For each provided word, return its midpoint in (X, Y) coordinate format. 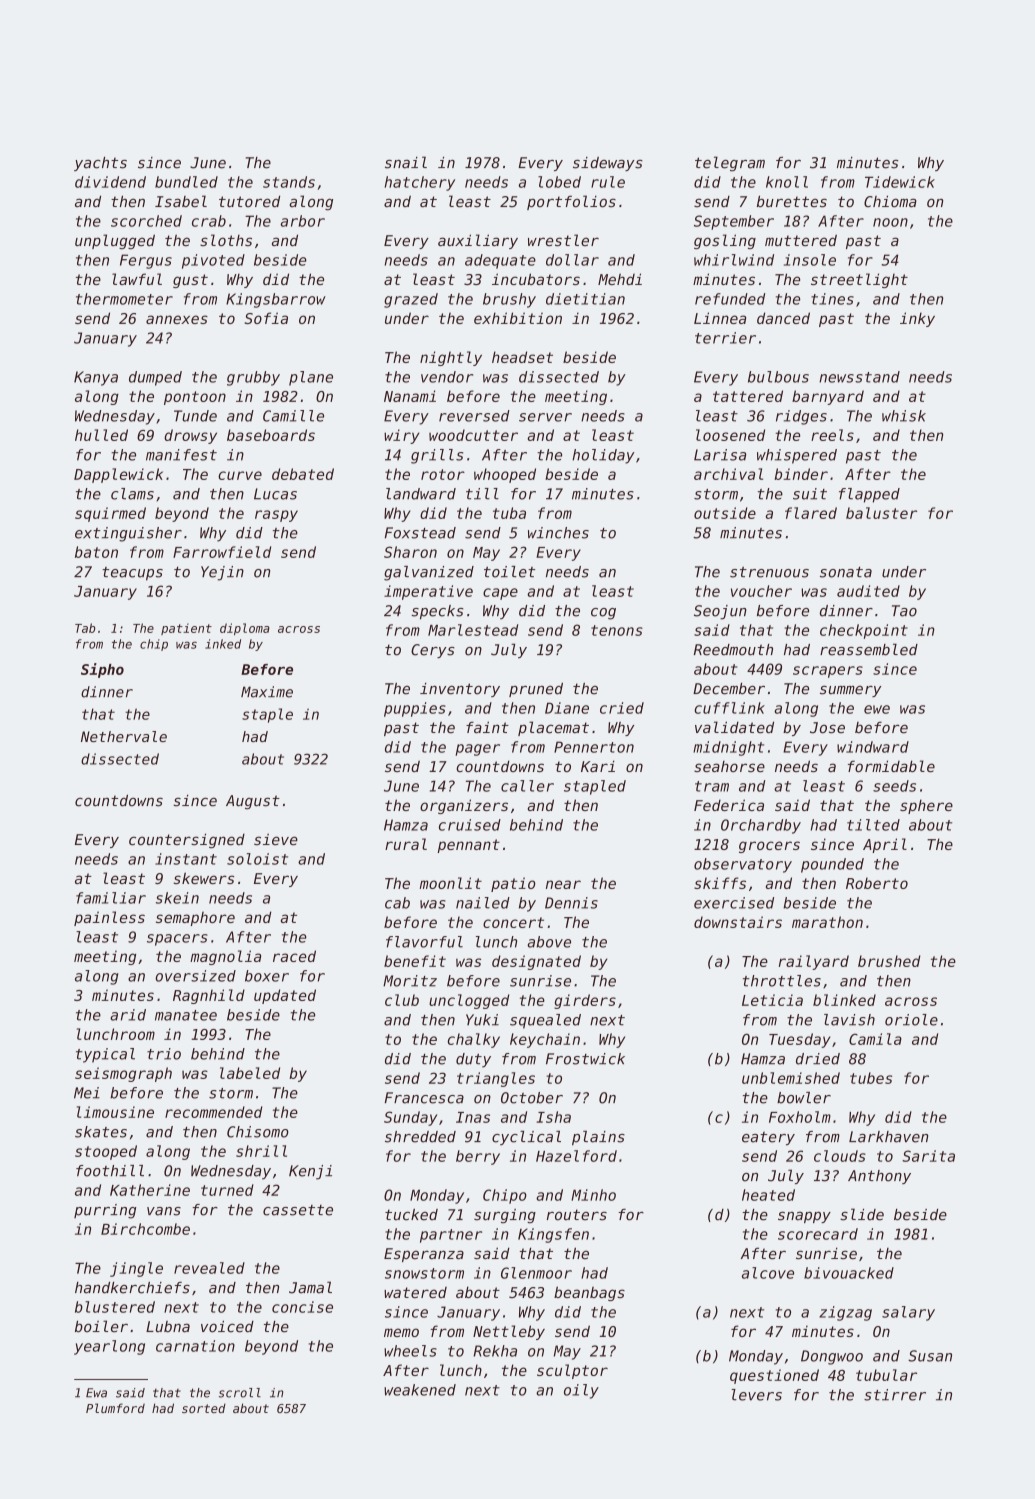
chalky (474, 1040)
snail (406, 162)
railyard (814, 962)
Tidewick (900, 182)
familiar (111, 898)
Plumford (115, 1408)
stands (289, 182)
